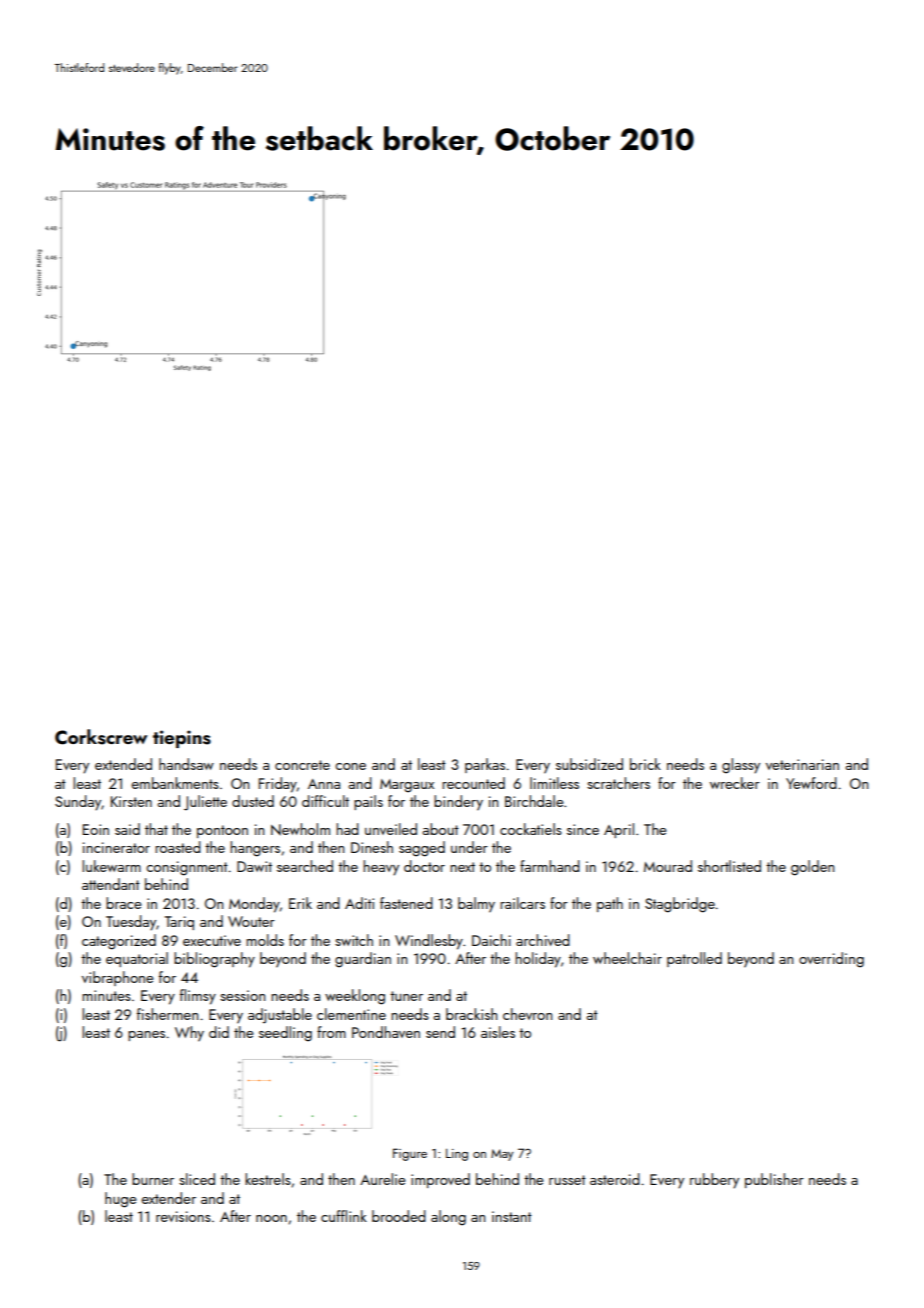 The width and height of the screenshot is (924, 1308). Describe the element at coordinates (182, 739) in the screenshot. I see `tiepins` at that location.
